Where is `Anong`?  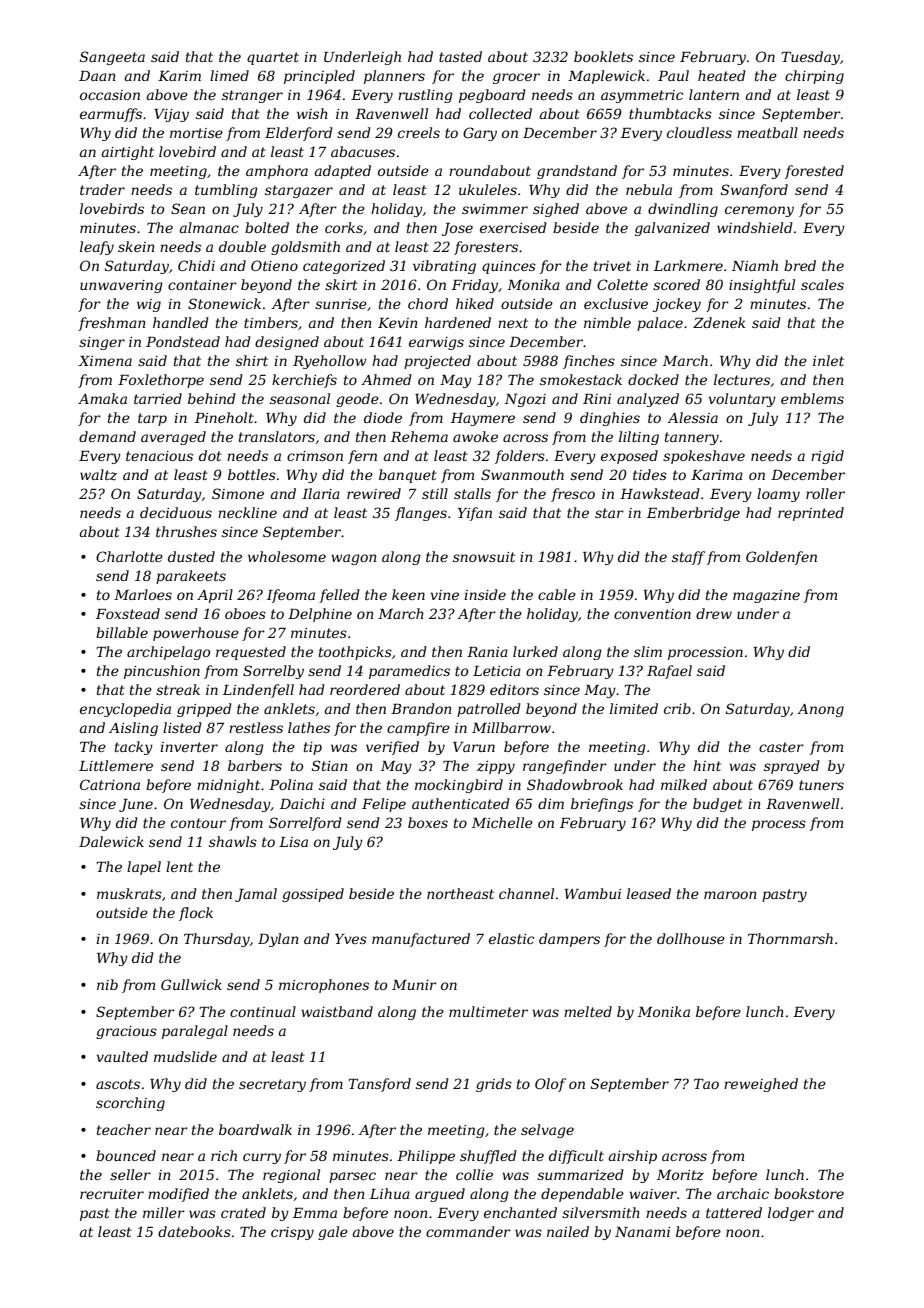
Anong is located at coordinates (820, 710).
